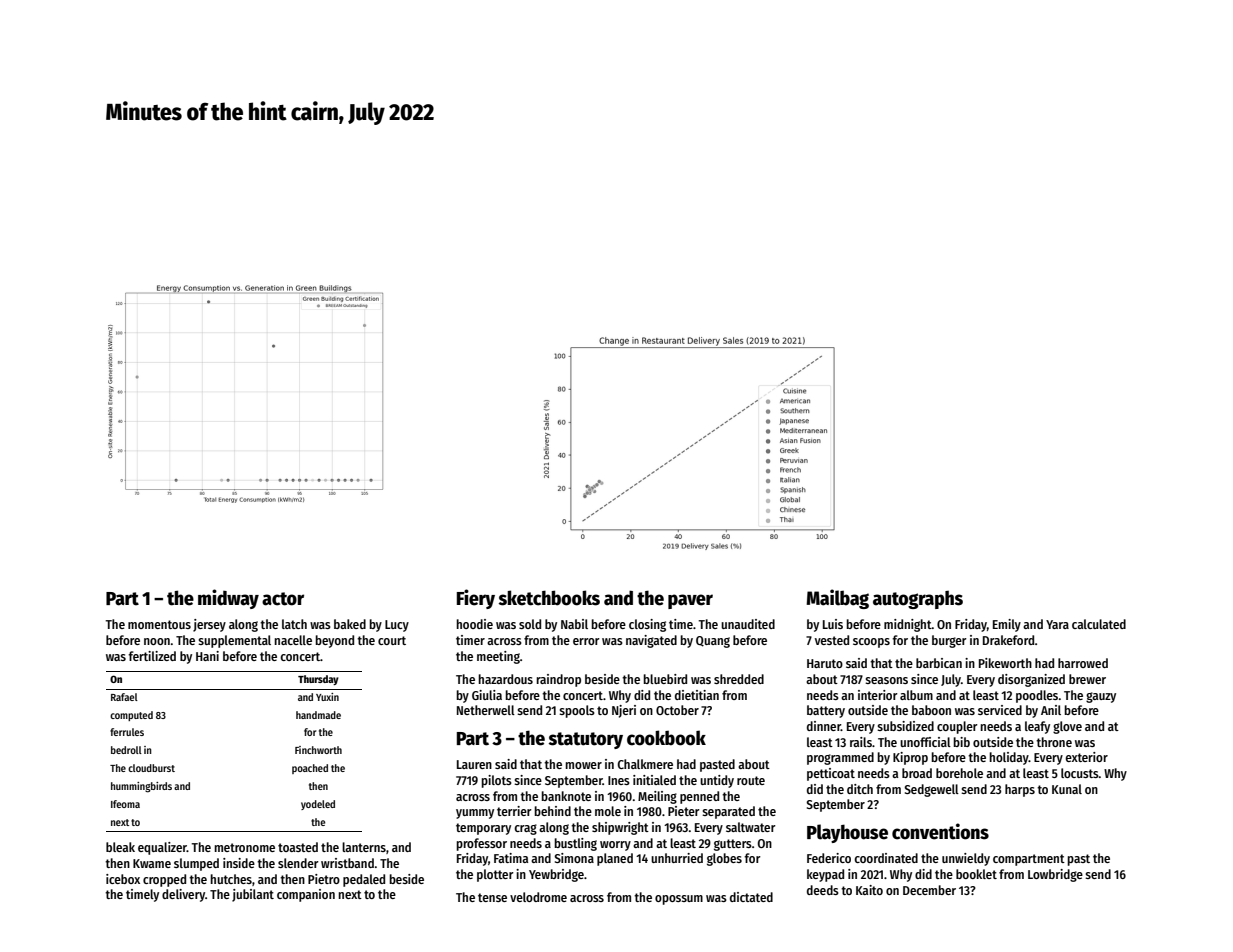  I want to click on fertilized, so click(152, 656).
